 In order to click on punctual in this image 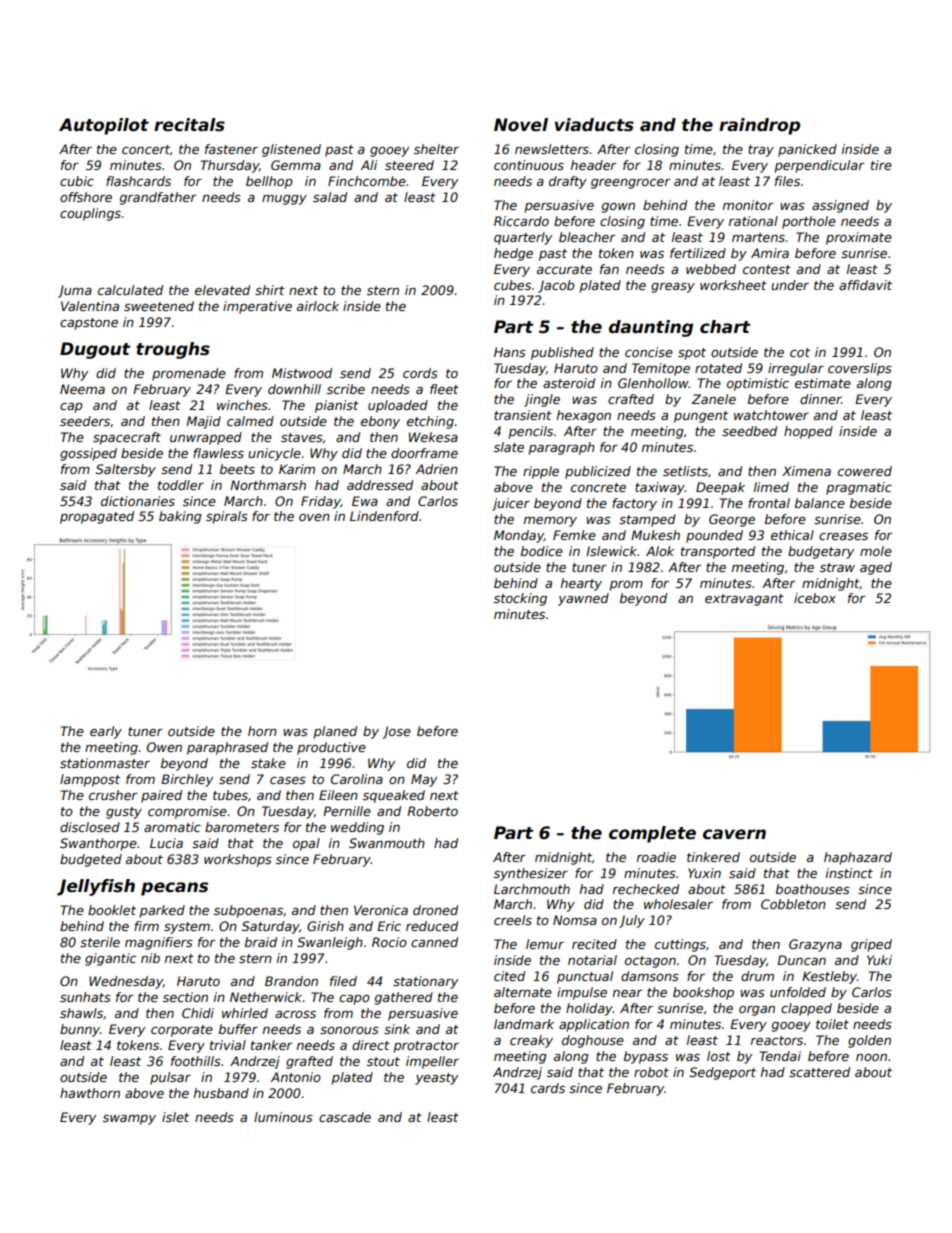, I will do `click(585, 977)`.
